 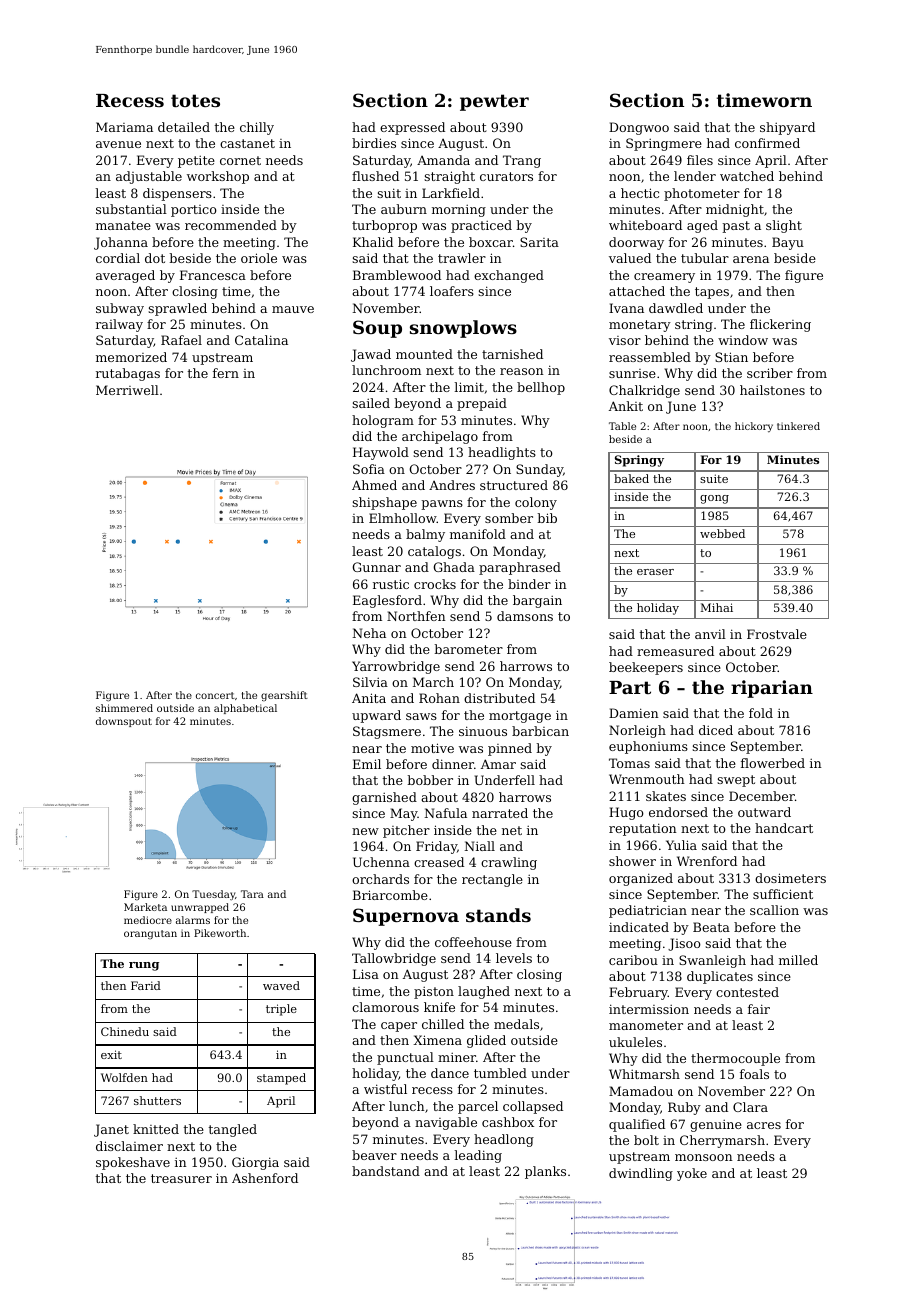 What do you see at coordinates (226, 373) in the screenshot?
I see `fern` at bounding box center [226, 373].
